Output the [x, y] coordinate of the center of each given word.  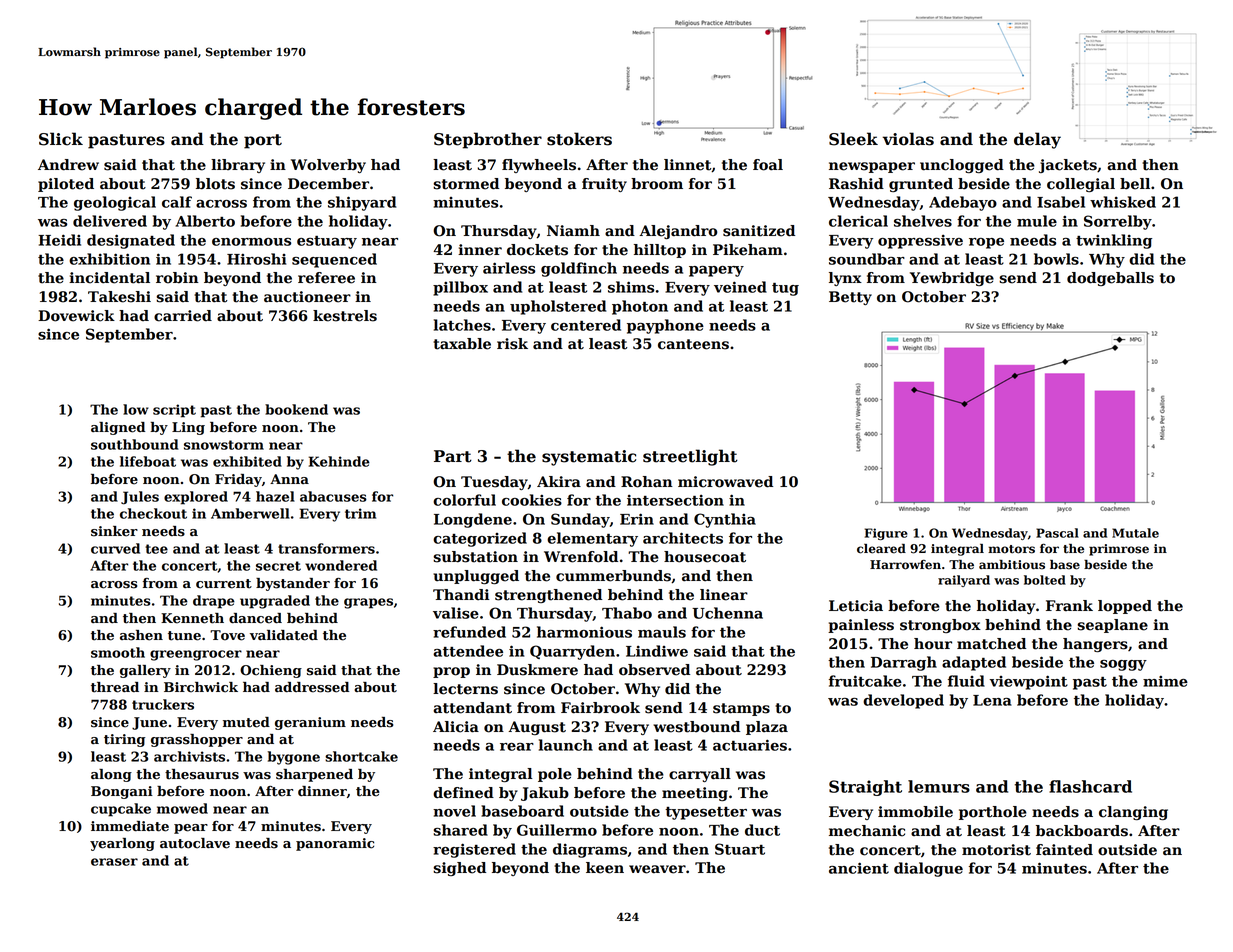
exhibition [109, 259]
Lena [992, 700]
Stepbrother [488, 140]
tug [785, 289]
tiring [124, 740]
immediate [130, 826]
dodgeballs [1110, 279]
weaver [657, 869]
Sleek [853, 139]
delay [1037, 140]
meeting [695, 794]
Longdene [473, 520]
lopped [1125, 607]
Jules [140, 498]
